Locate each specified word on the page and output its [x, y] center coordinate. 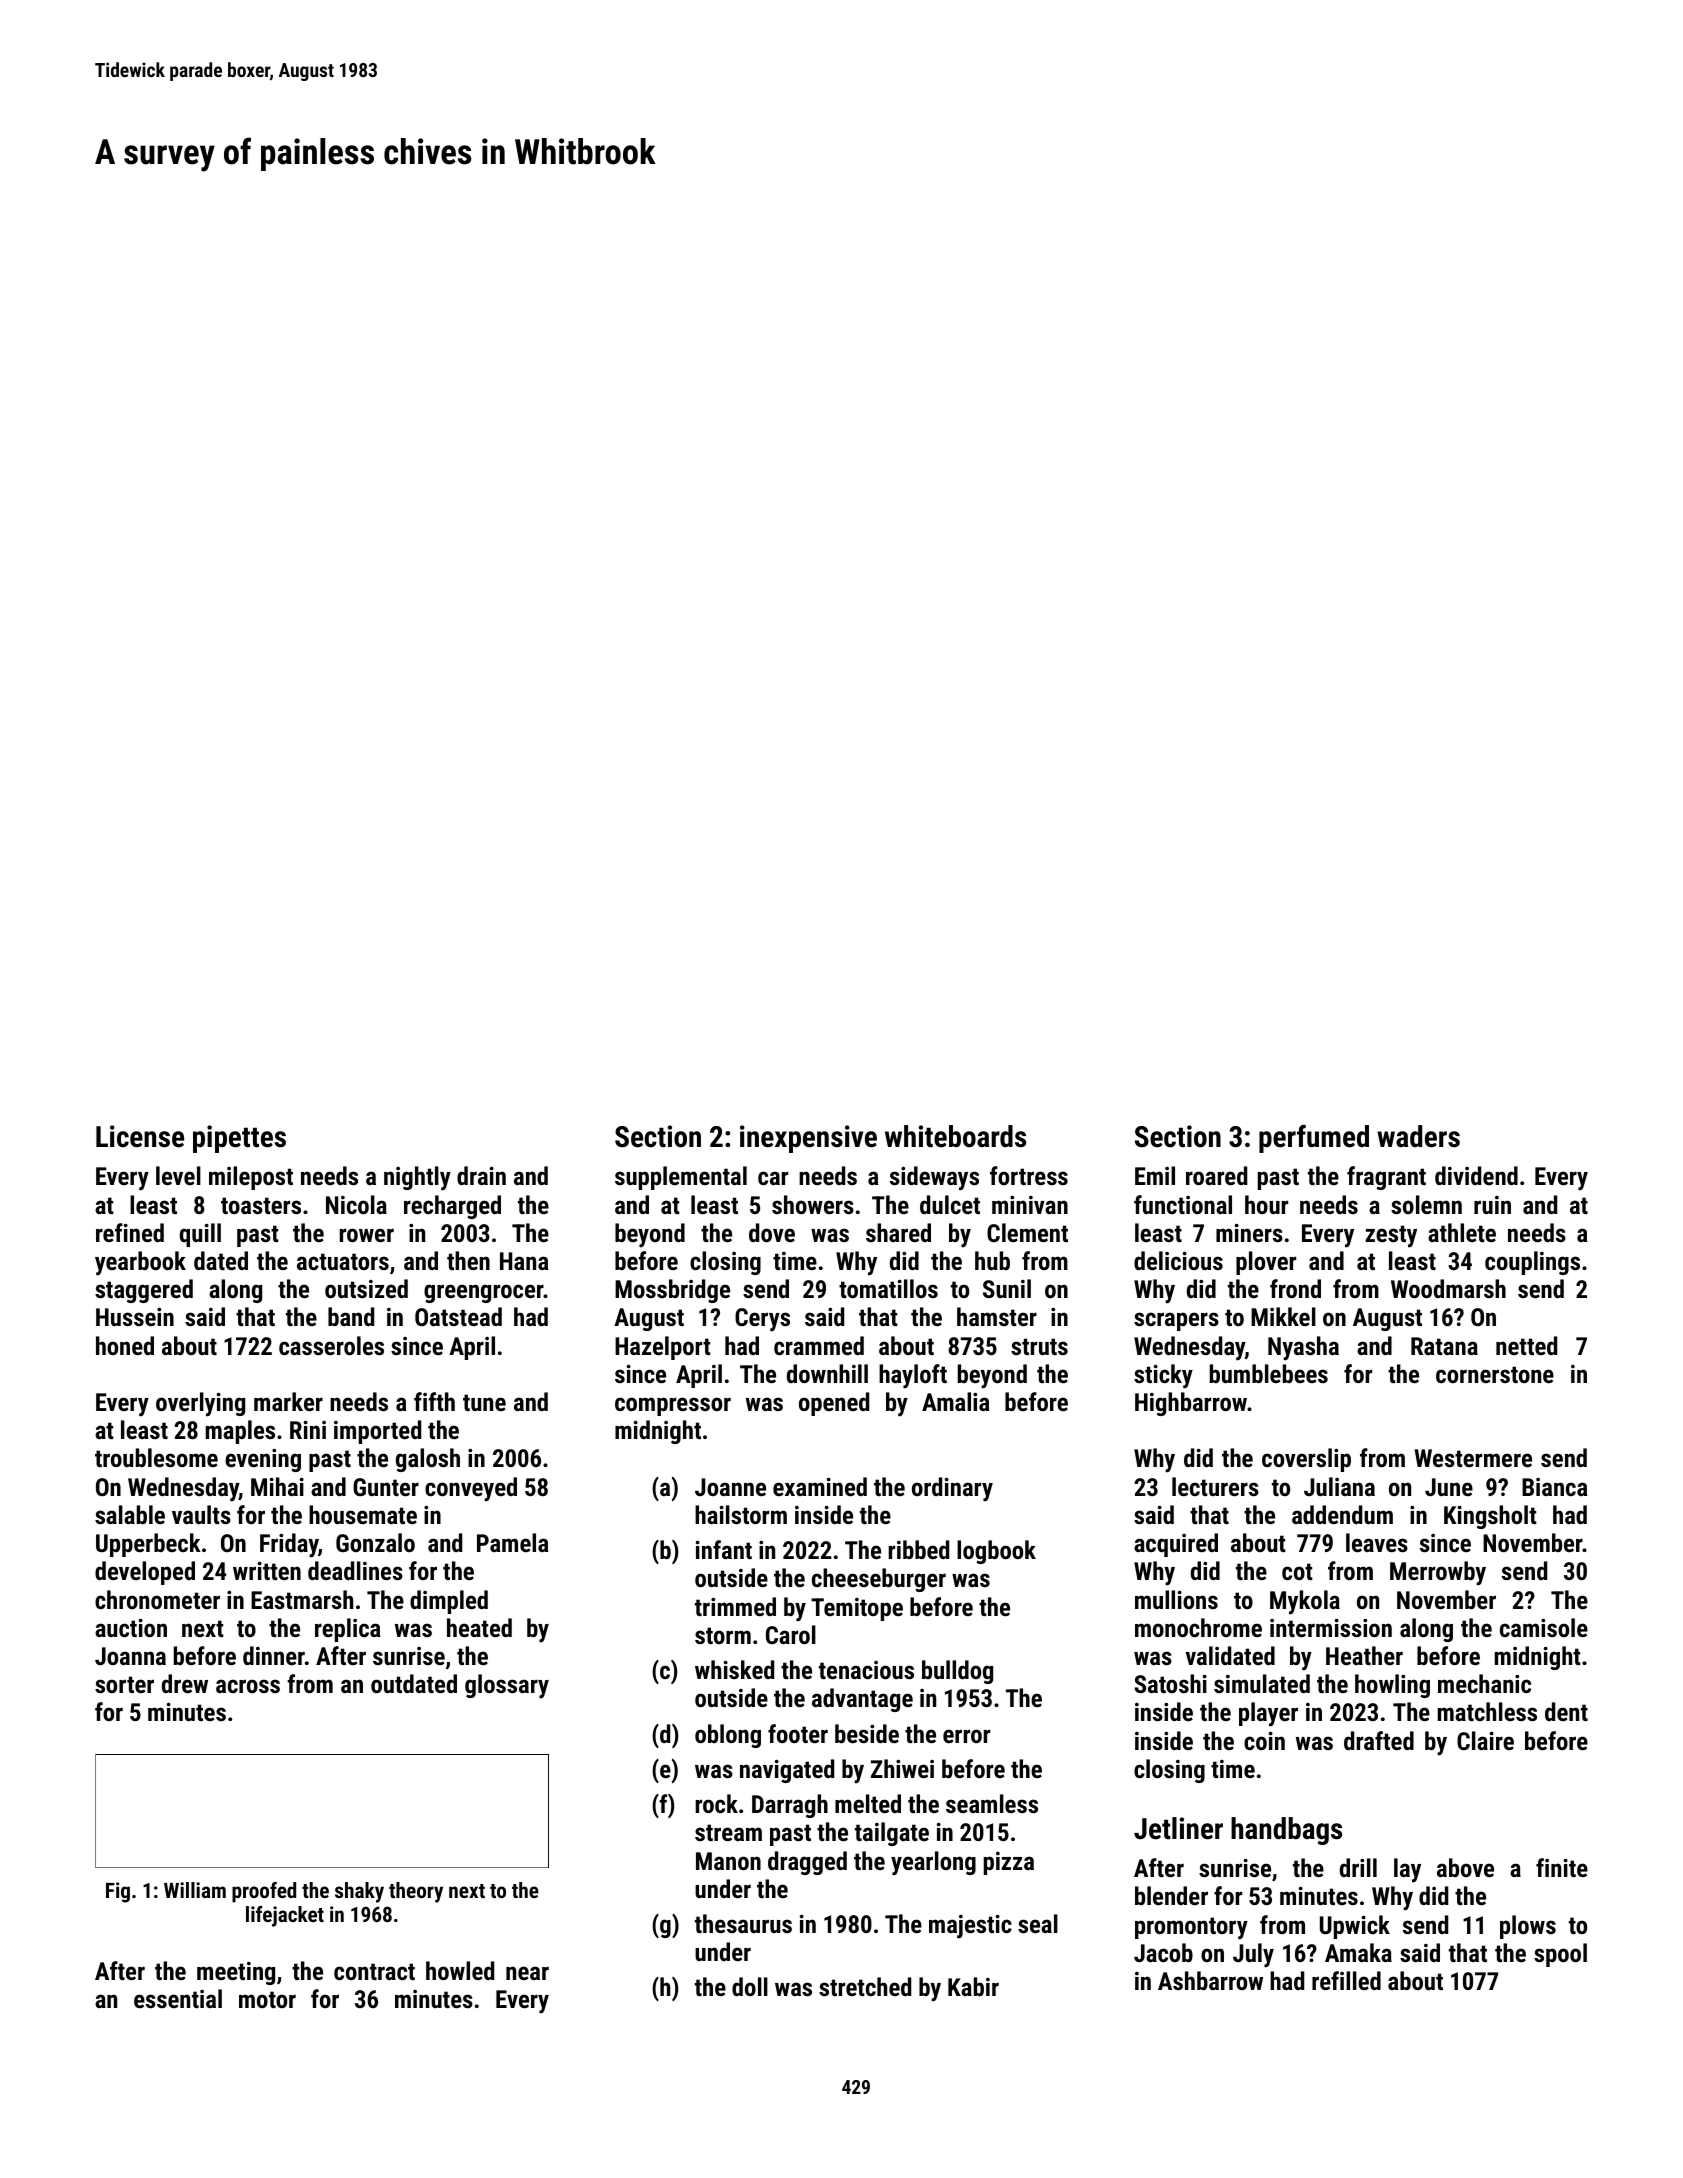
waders [1418, 1136]
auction [131, 1628]
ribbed [918, 1549]
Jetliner [1178, 1828]
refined [130, 1232]
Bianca [1555, 1487]
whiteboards [955, 1136]
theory [416, 1892]
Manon [728, 1861]
